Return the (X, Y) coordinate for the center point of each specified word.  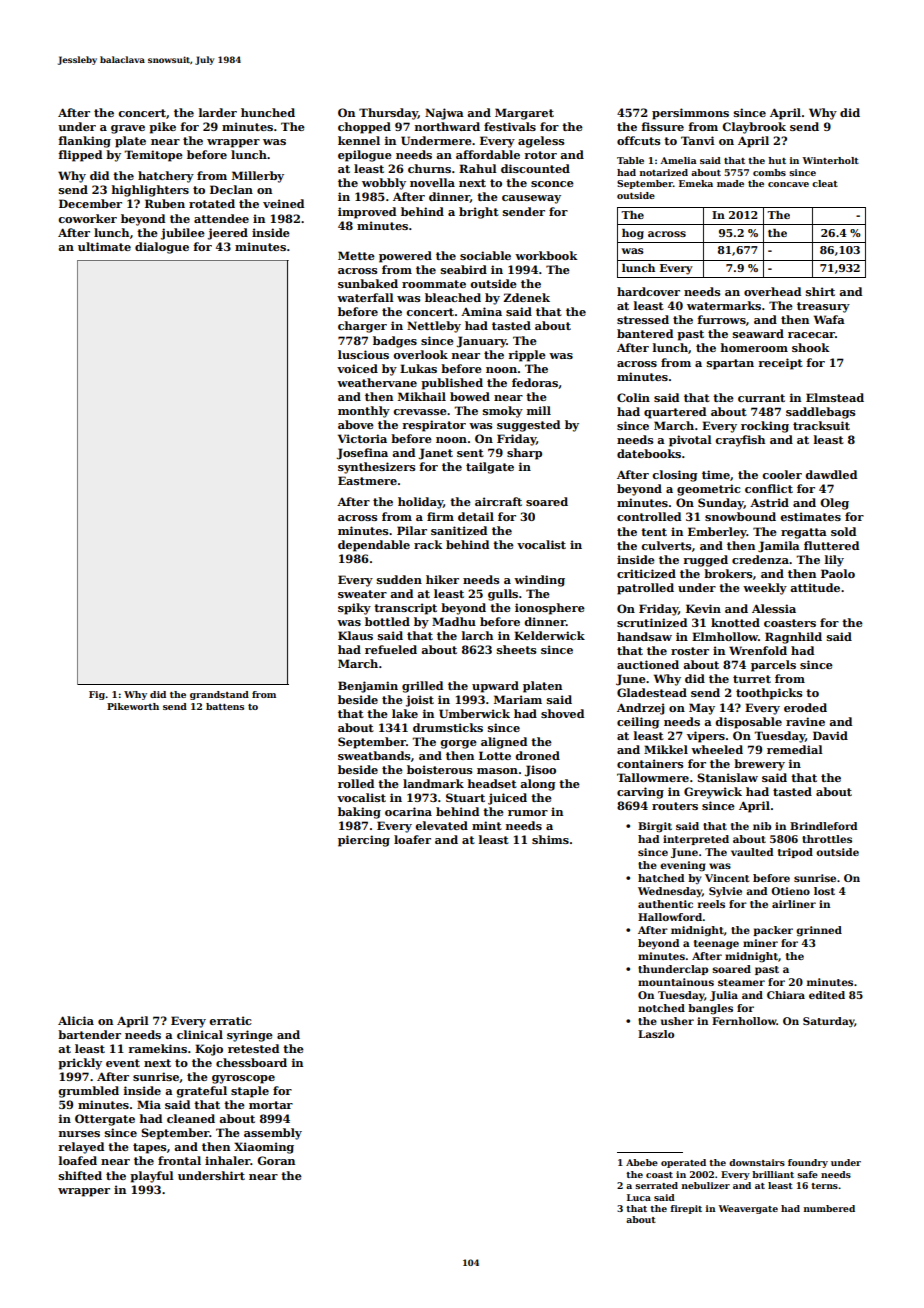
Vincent (727, 878)
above (356, 424)
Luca (639, 1197)
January (482, 342)
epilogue (365, 156)
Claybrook (754, 128)
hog (633, 234)
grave (128, 129)
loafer (412, 839)
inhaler (228, 1160)
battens (225, 706)
